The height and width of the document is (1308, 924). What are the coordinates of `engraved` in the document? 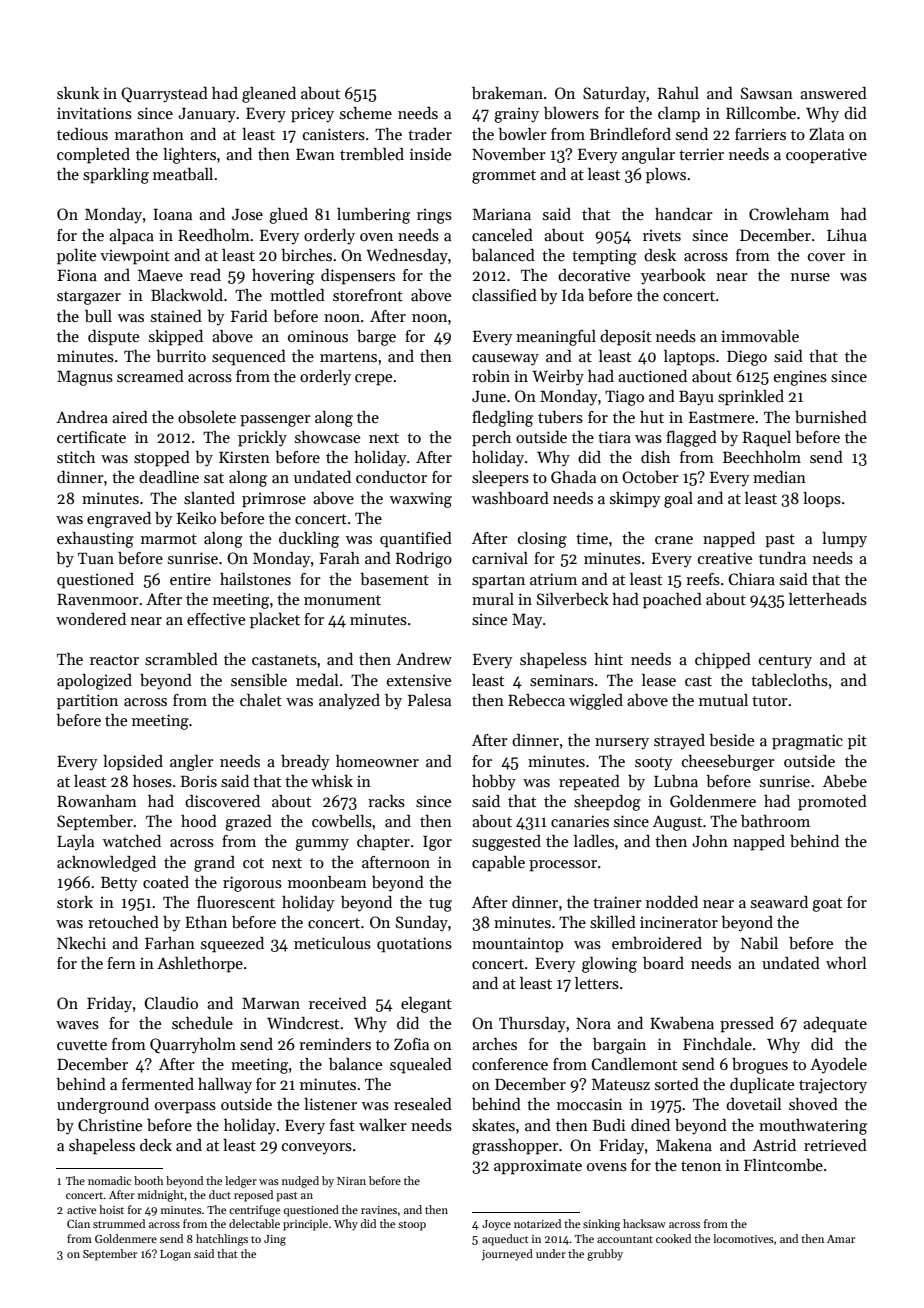 It's located at (119, 520).
